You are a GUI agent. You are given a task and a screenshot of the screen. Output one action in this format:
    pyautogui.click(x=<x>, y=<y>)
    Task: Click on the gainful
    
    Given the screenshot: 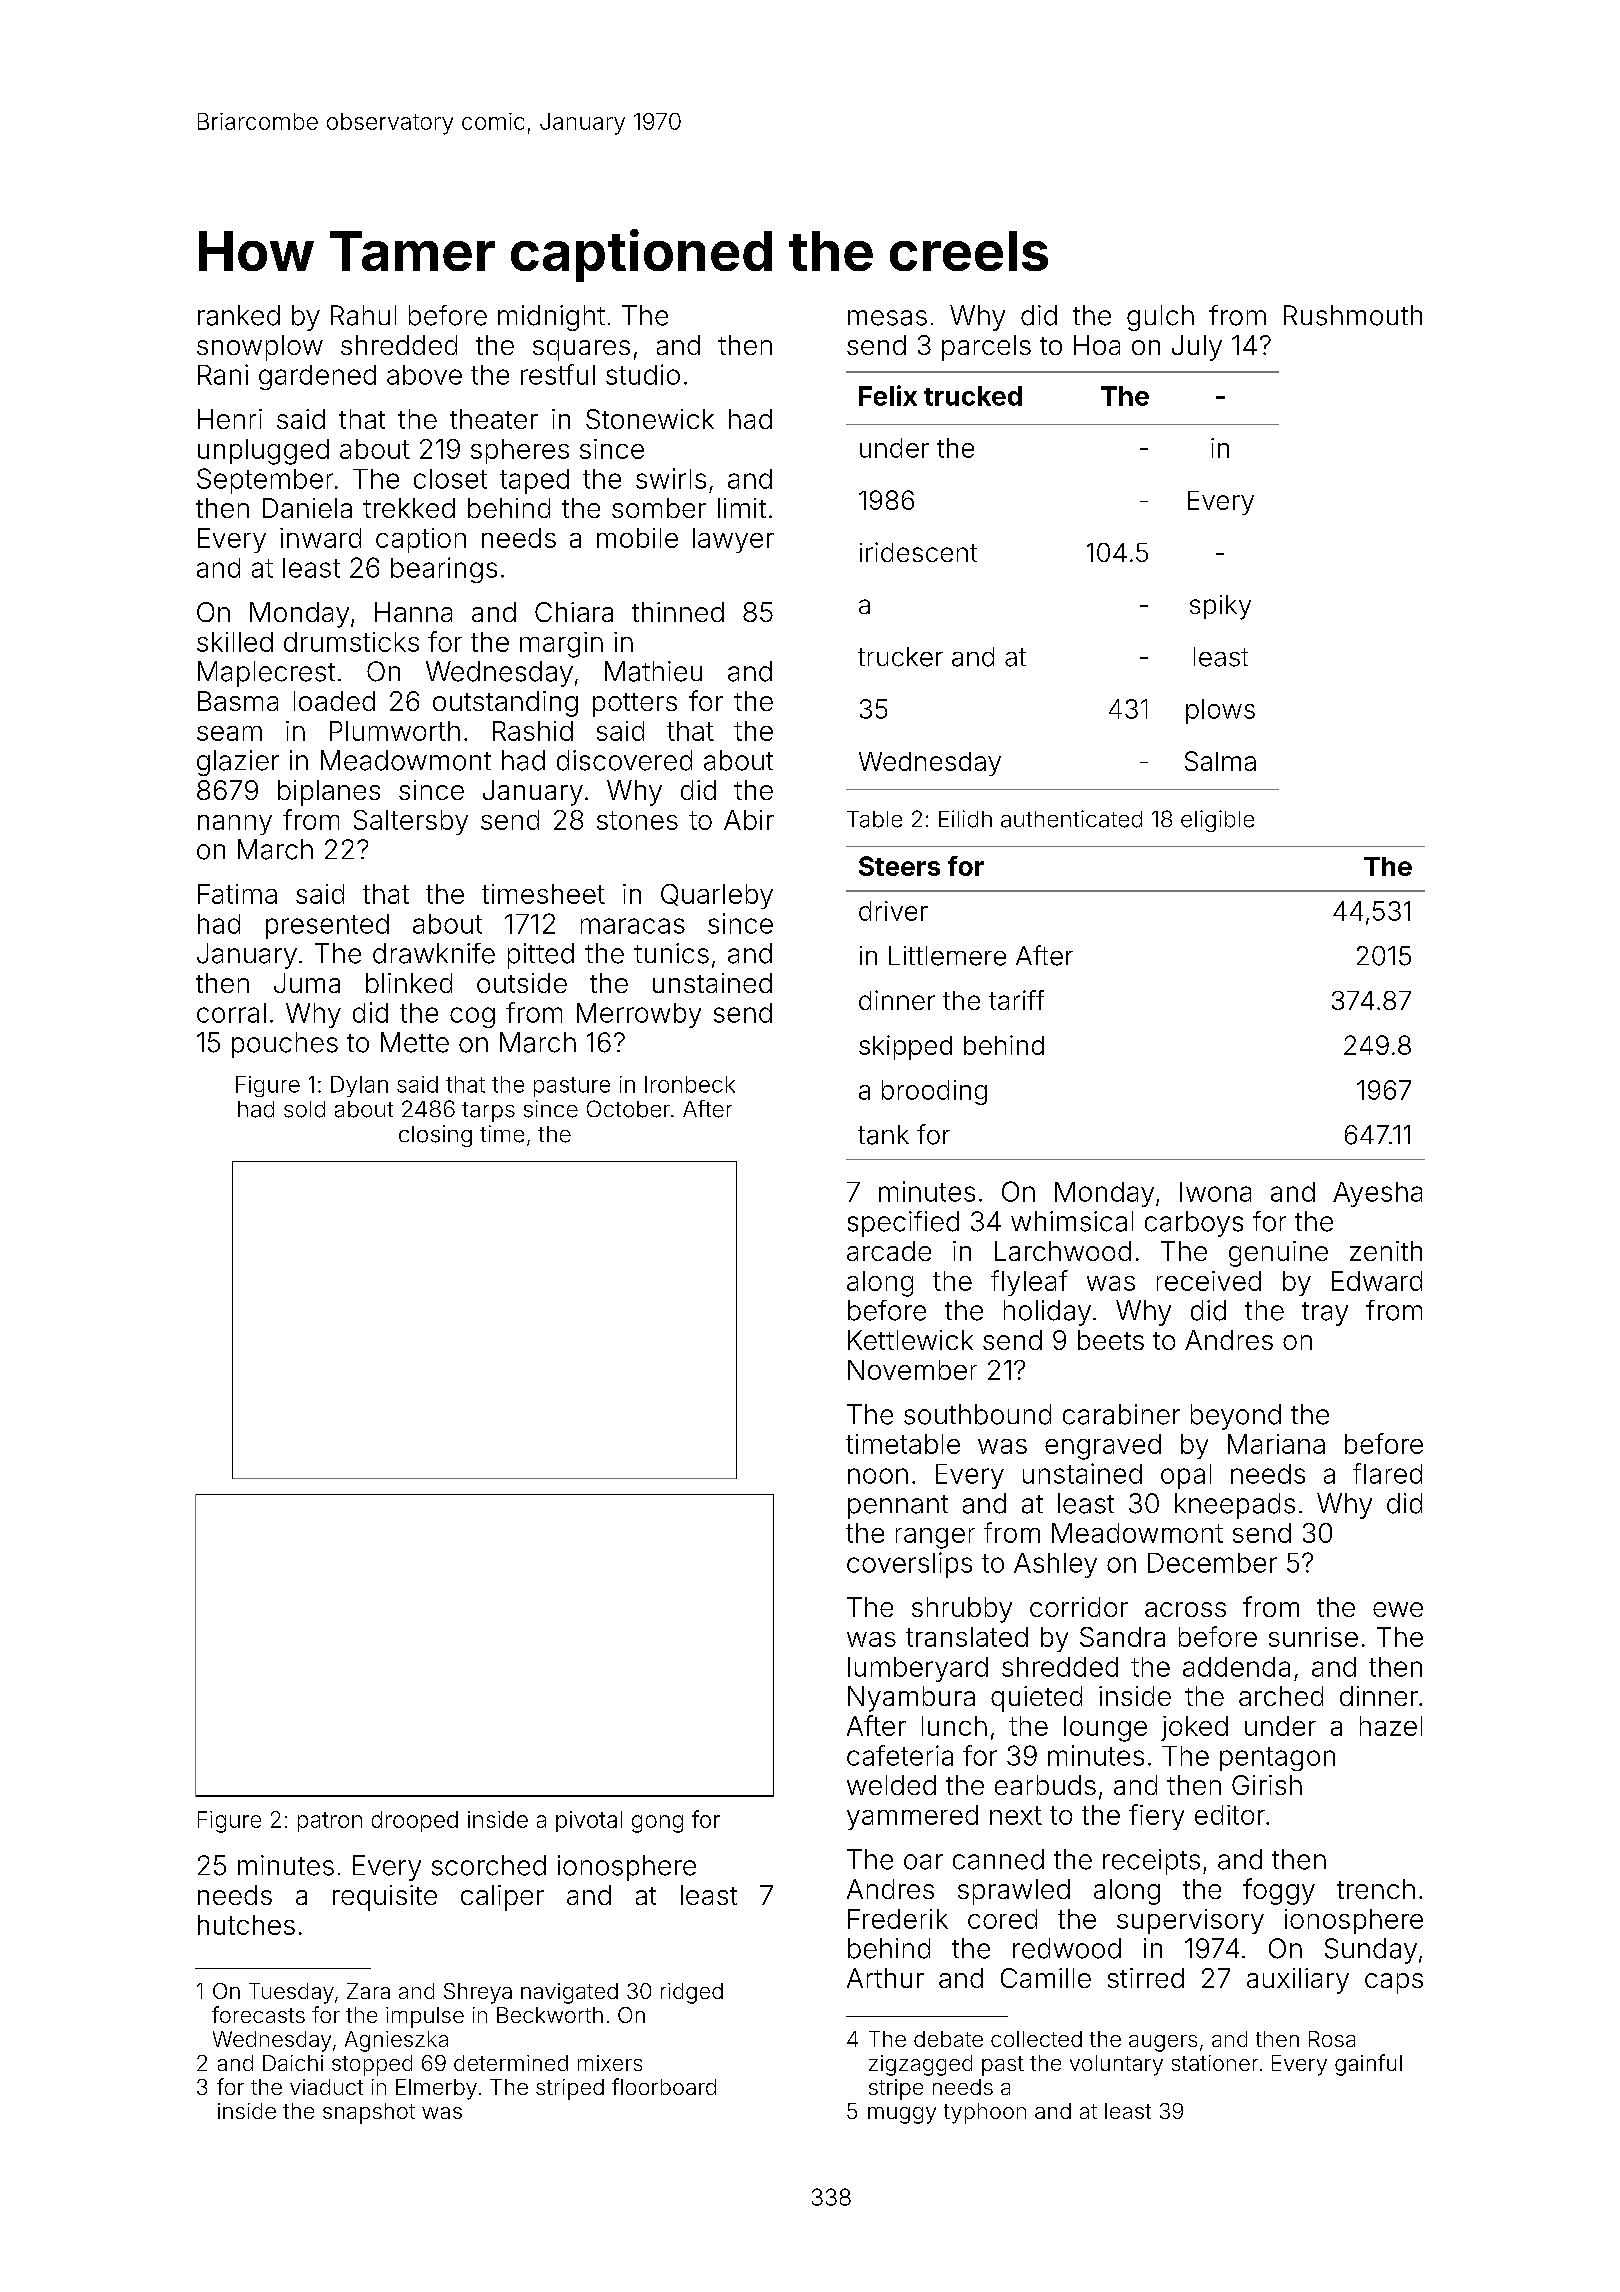 What is the action you would take?
    pyautogui.click(x=1368, y=2065)
